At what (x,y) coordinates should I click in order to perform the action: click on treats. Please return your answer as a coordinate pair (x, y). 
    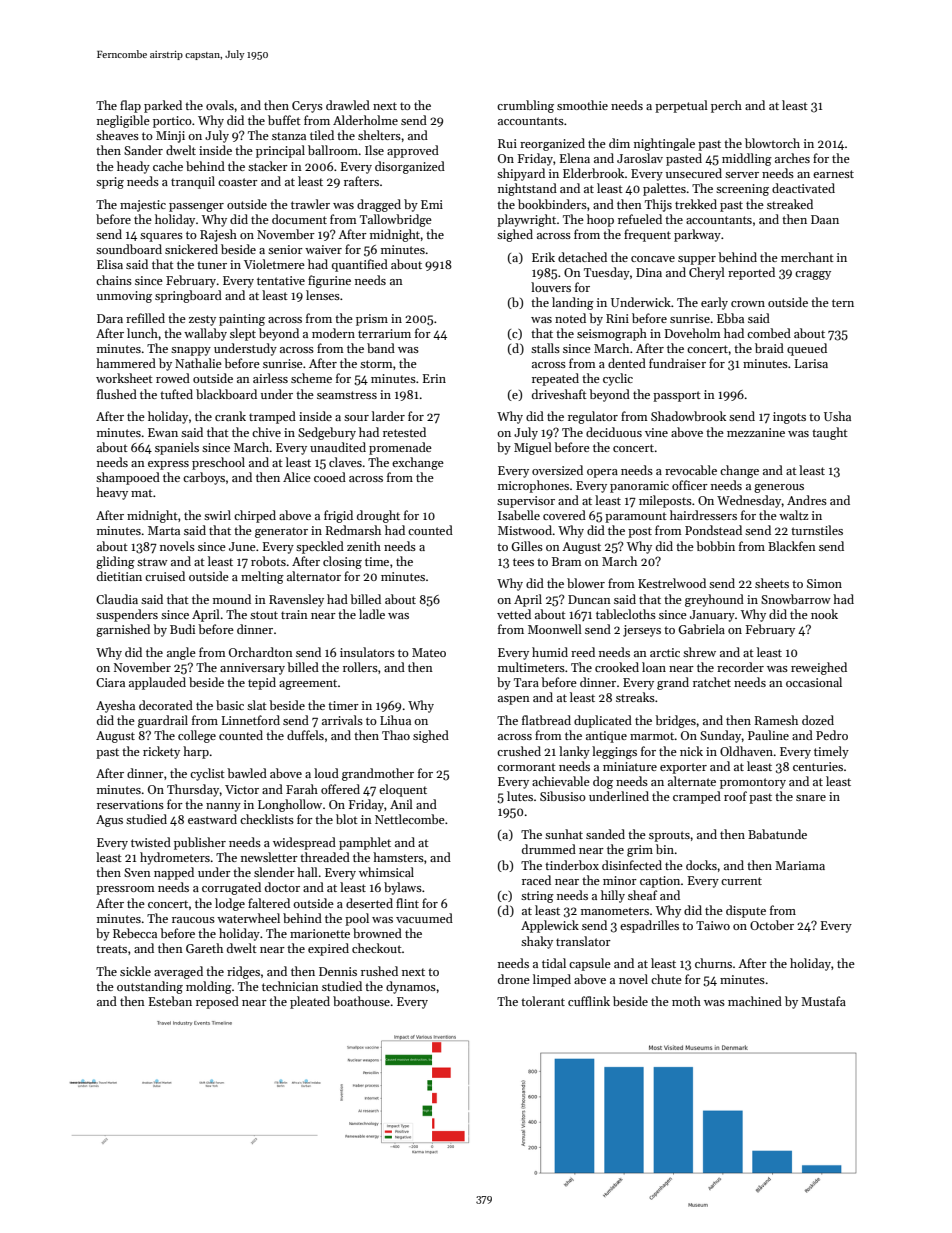
    Looking at the image, I should click on (111, 949).
